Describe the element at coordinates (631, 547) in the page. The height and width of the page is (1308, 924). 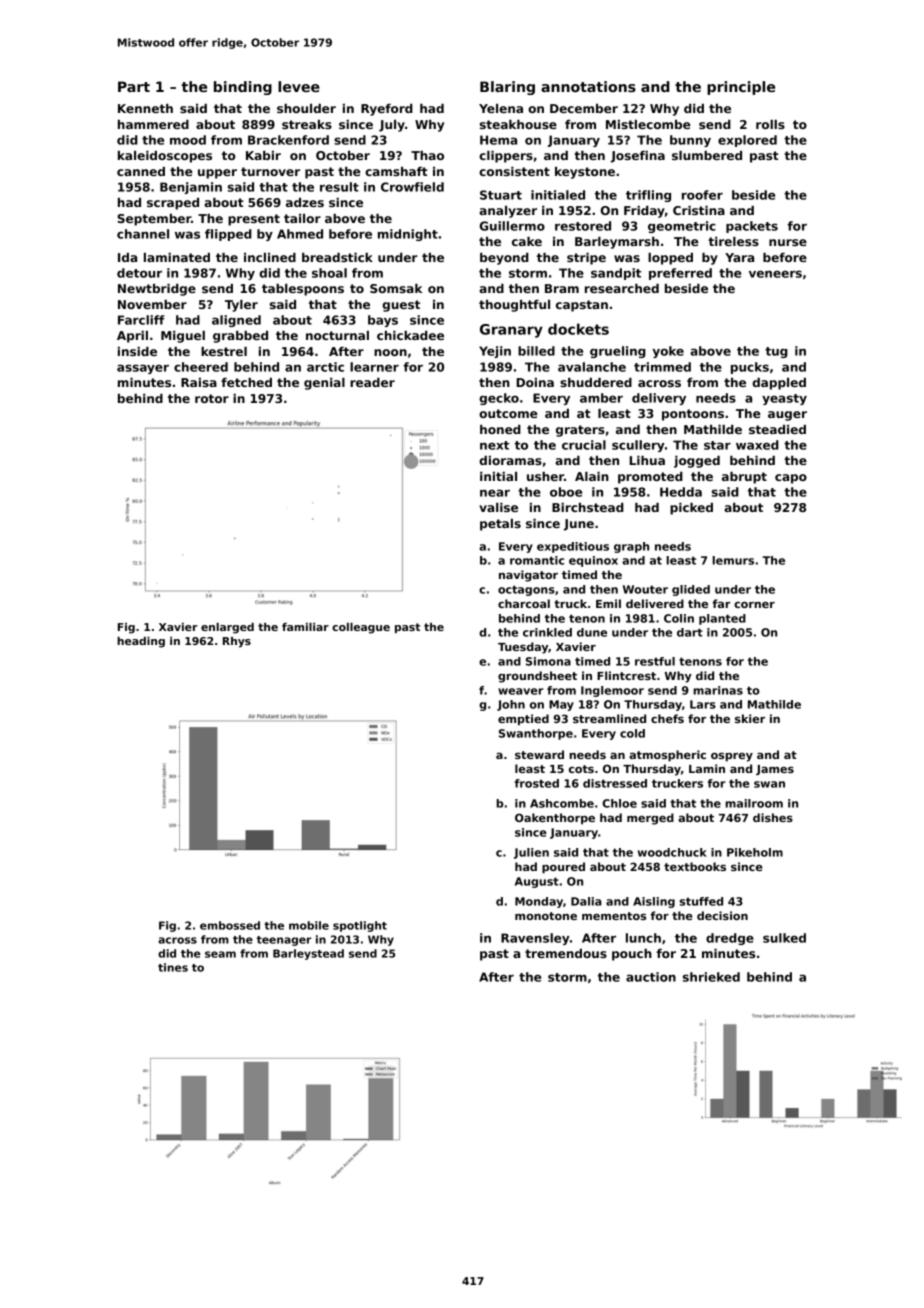
I see `graph` at that location.
